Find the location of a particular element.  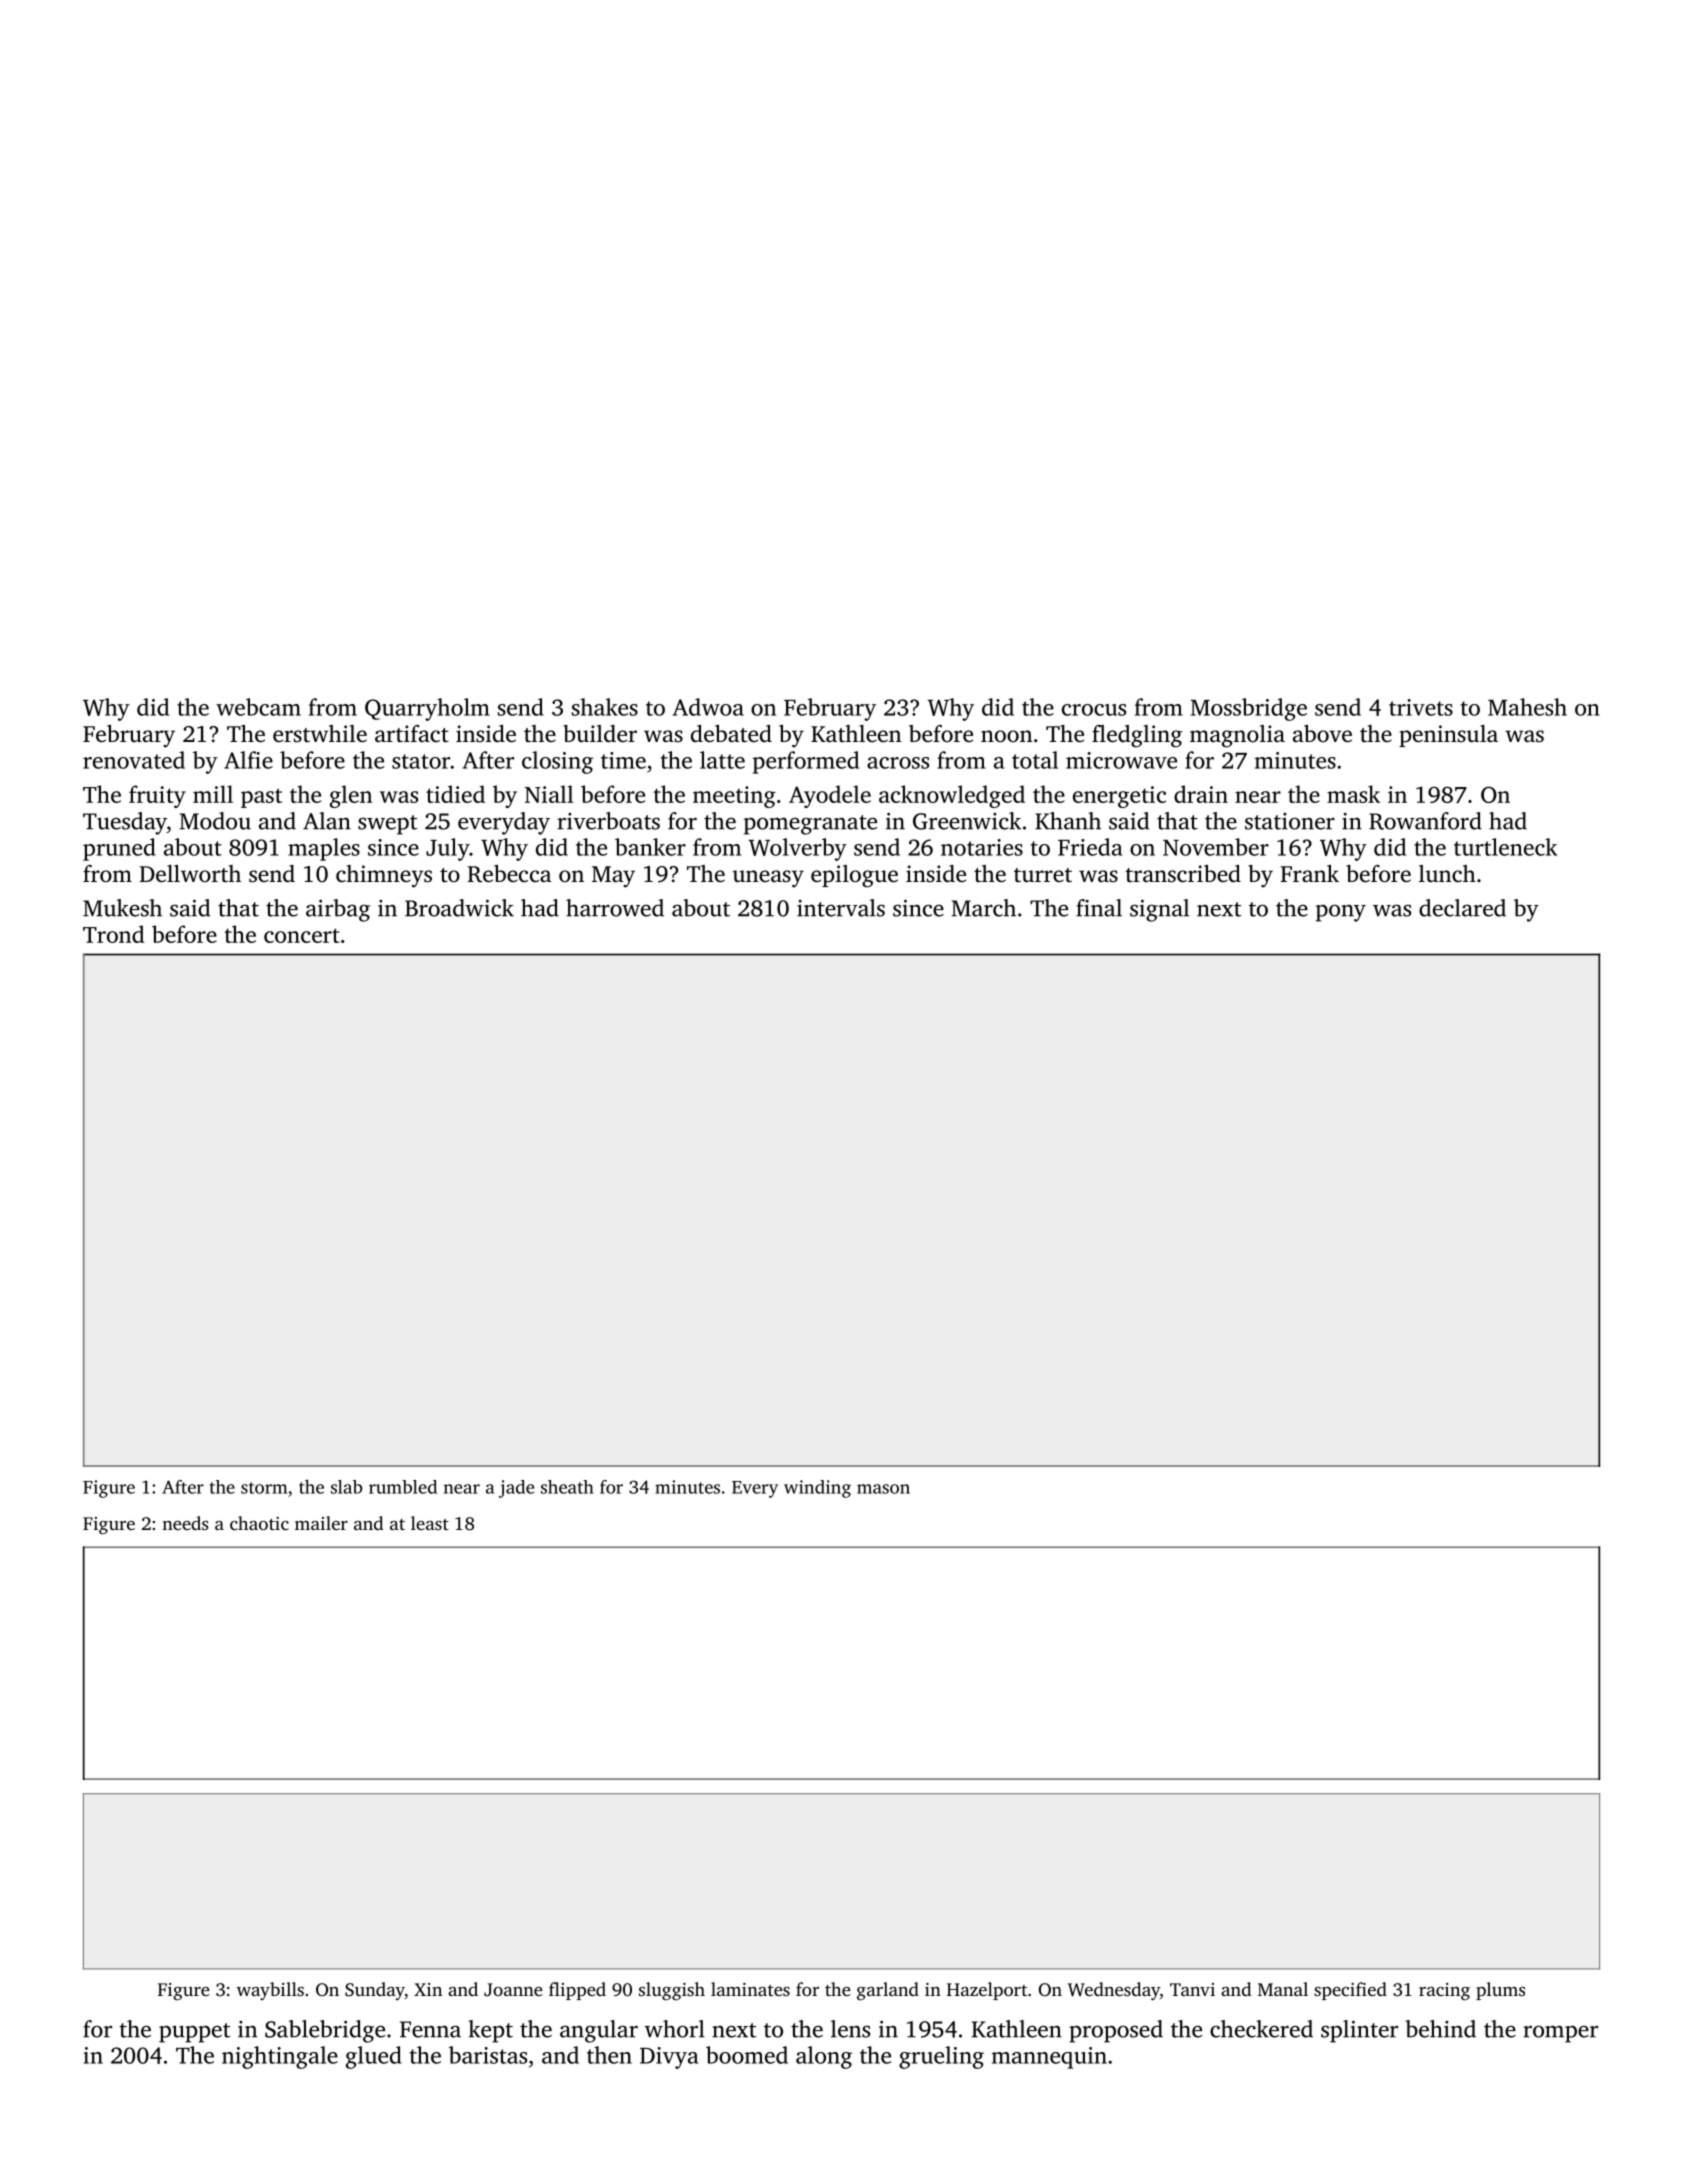

garland is located at coordinates (888, 1991).
